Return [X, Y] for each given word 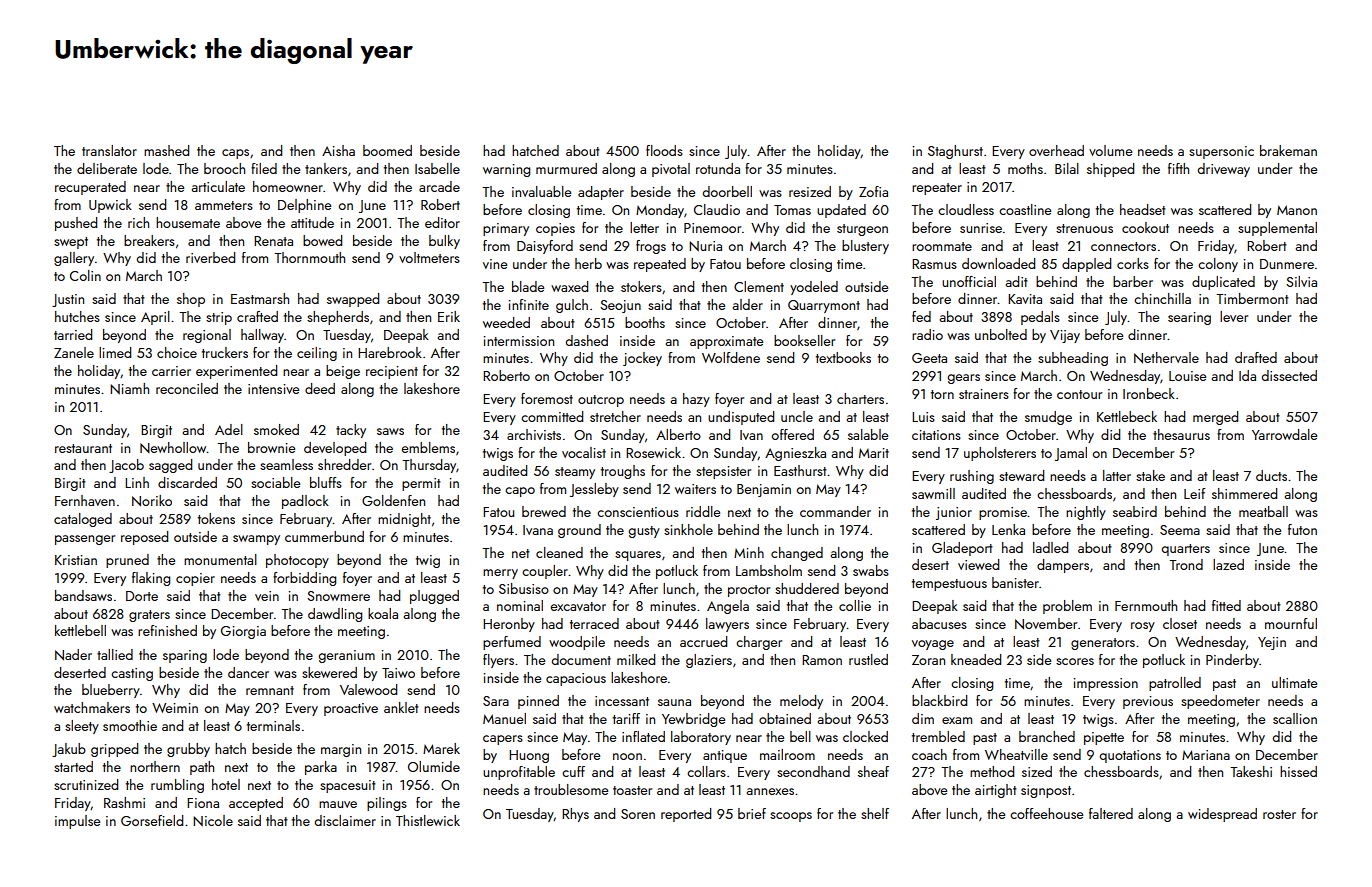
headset [1143, 209]
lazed [1228, 564]
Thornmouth [309, 257]
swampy [256, 540]
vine [495, 264]
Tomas [792, 210]
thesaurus [1181, 434]
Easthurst [800, 470]
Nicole [213, 821]
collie [855, 605]
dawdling [335, 615]
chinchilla [1162, 298]
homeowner [288, 186]
